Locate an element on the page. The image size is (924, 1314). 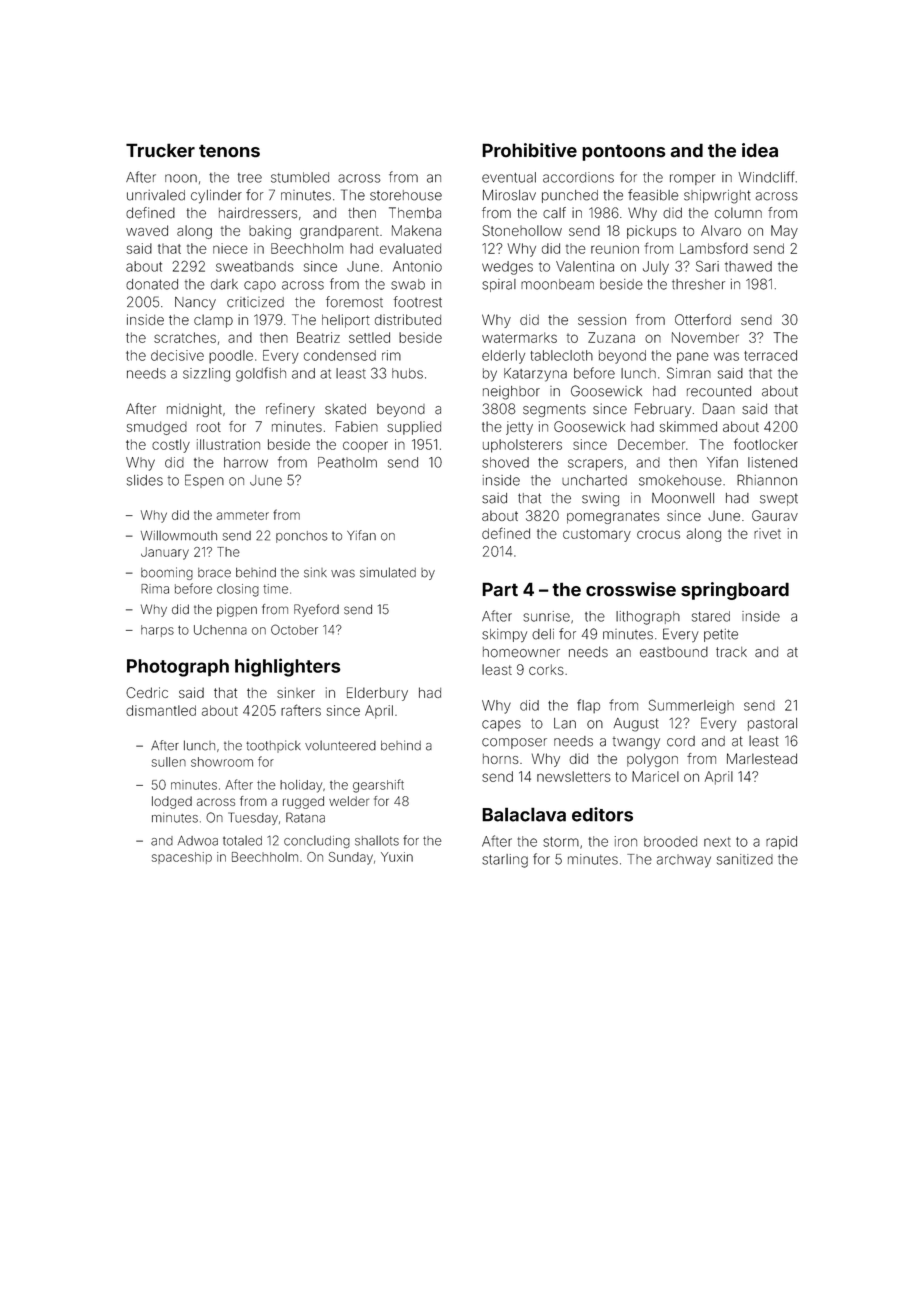
segments is located at coordinates (554, 410).
